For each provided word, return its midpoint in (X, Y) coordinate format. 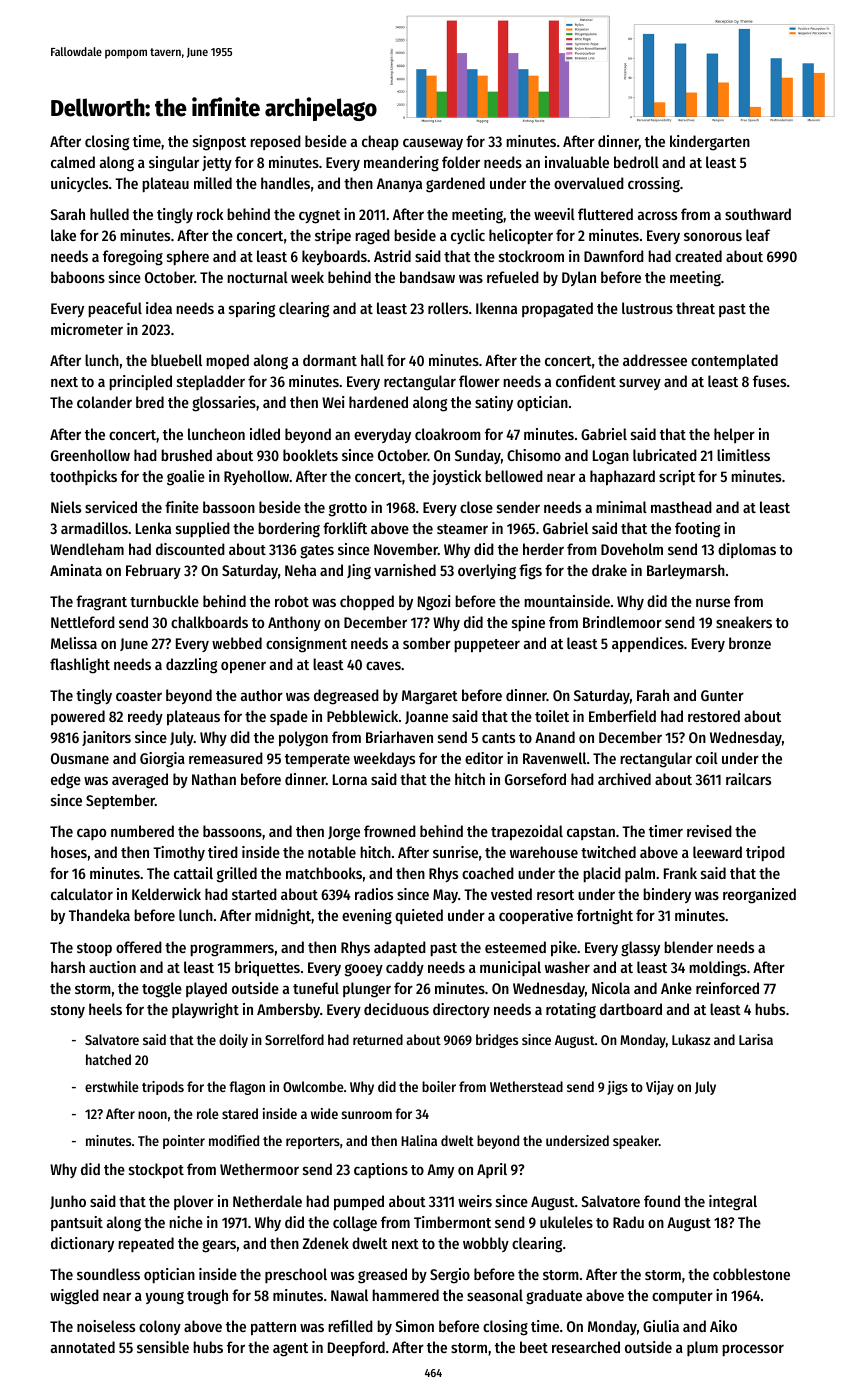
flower (479, 381)
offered (139, 947)
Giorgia (162, 760)
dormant (330, 360)
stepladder (211, 382)
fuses (769, 381)
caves (383, 665)
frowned (390, 831)
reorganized (759, 896)
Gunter (722, 695)
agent (290, 1350)
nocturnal (257, 277)
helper (734, 435)
